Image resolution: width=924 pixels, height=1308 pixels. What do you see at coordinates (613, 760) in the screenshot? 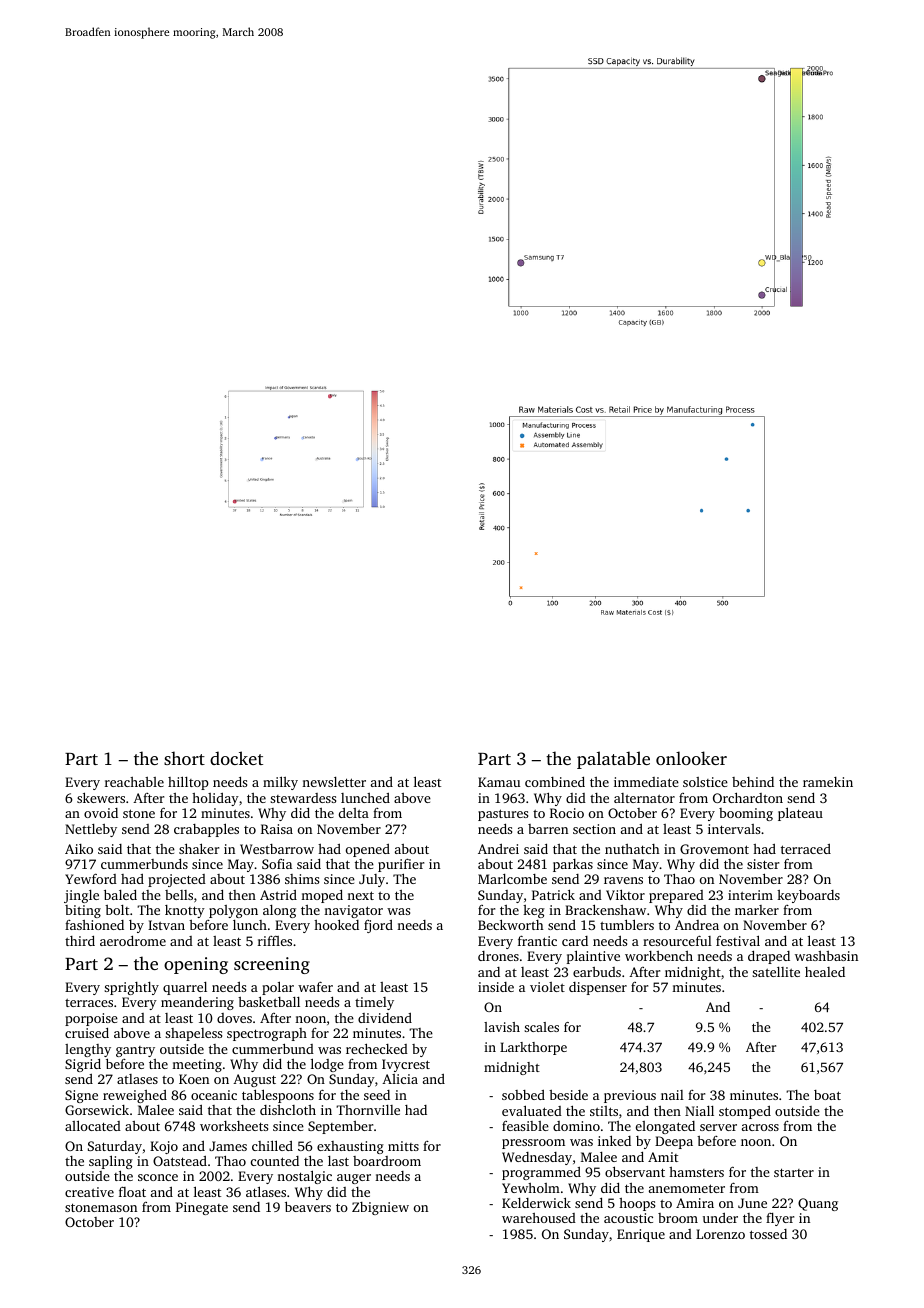
I see `palatable` at bounding box center [613, 760].
